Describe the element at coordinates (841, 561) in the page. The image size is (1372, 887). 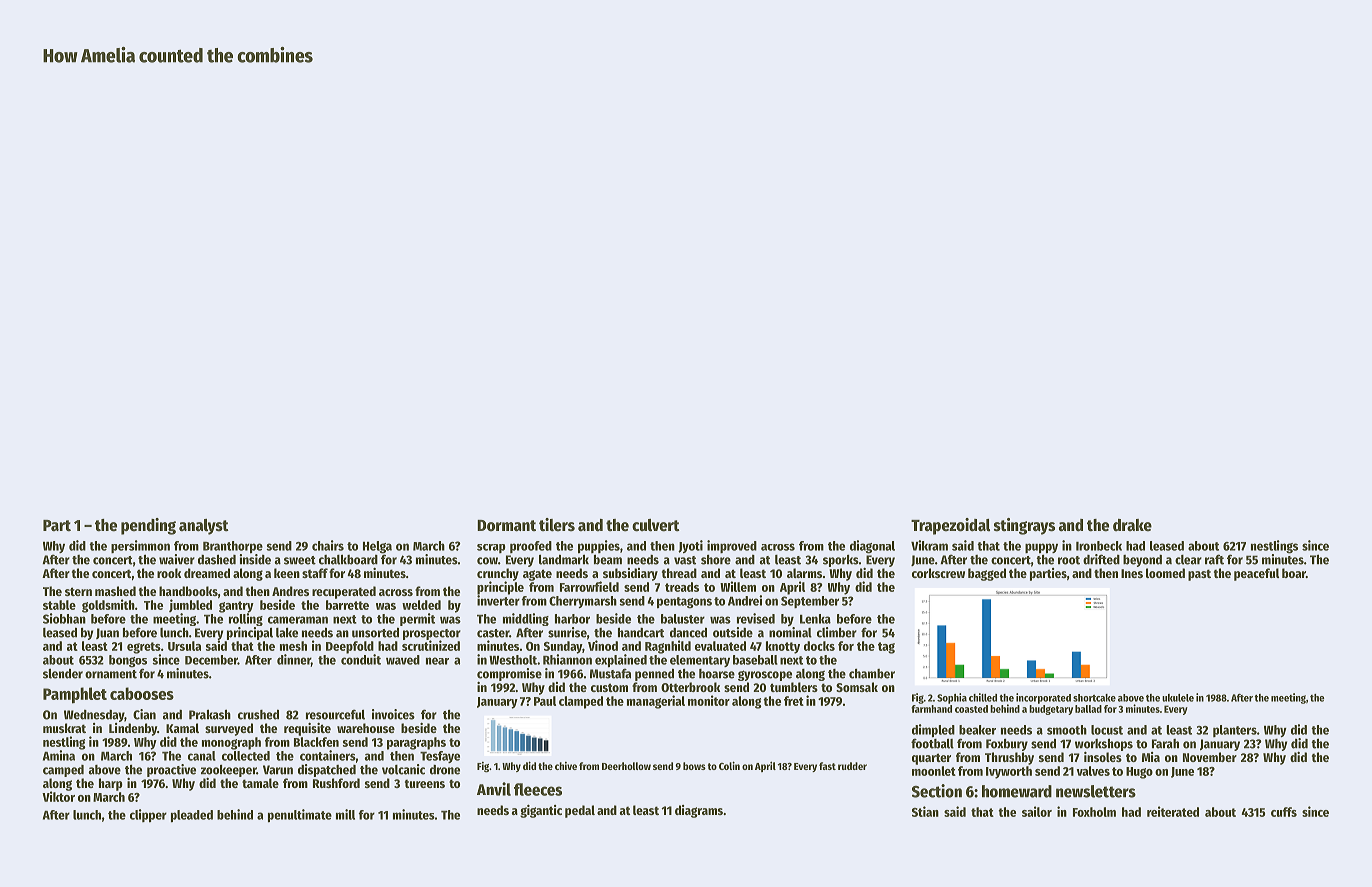
I see `sporks` at that location.
